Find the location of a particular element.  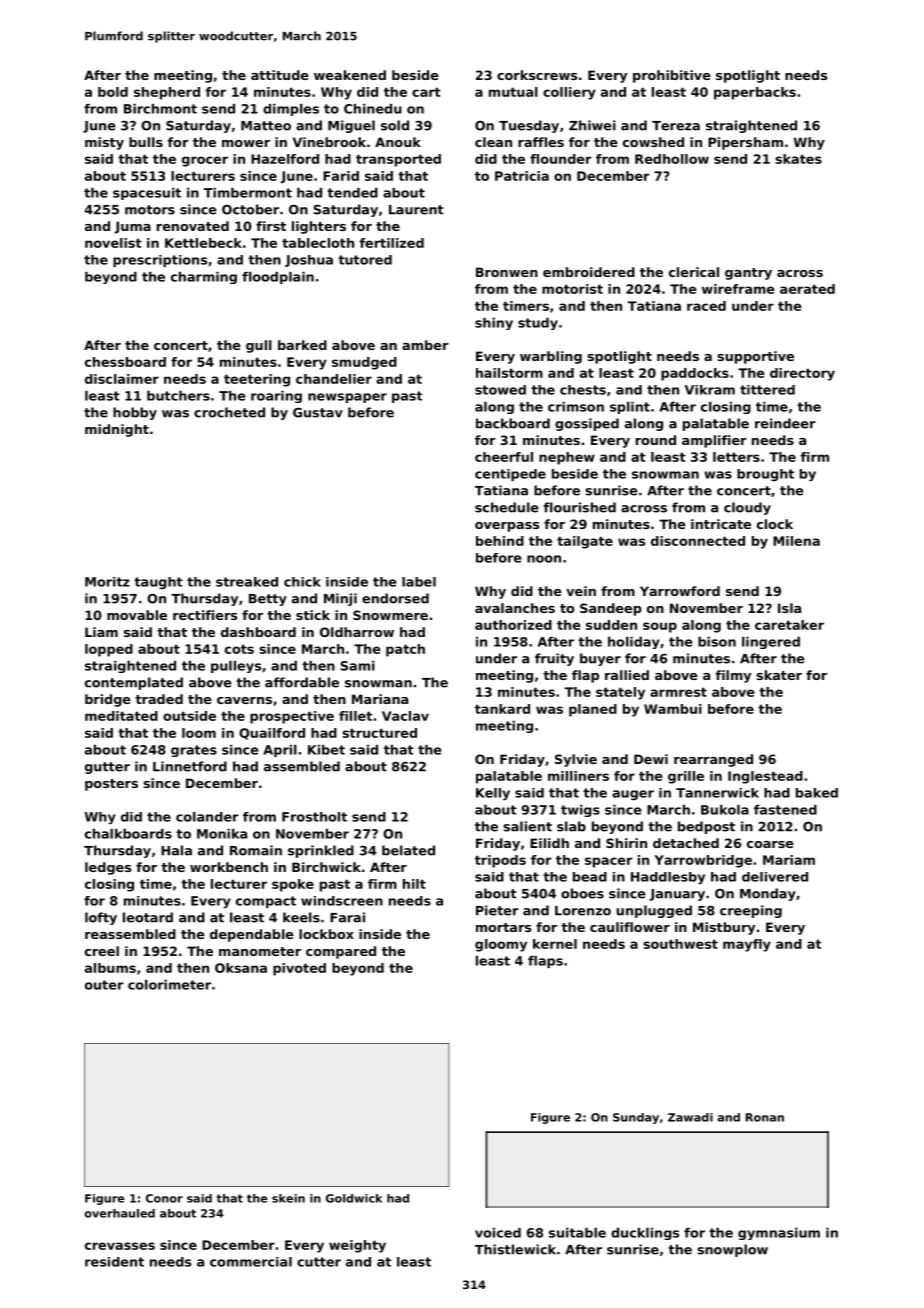

Ronan is located at coordinates (765, 1117).
